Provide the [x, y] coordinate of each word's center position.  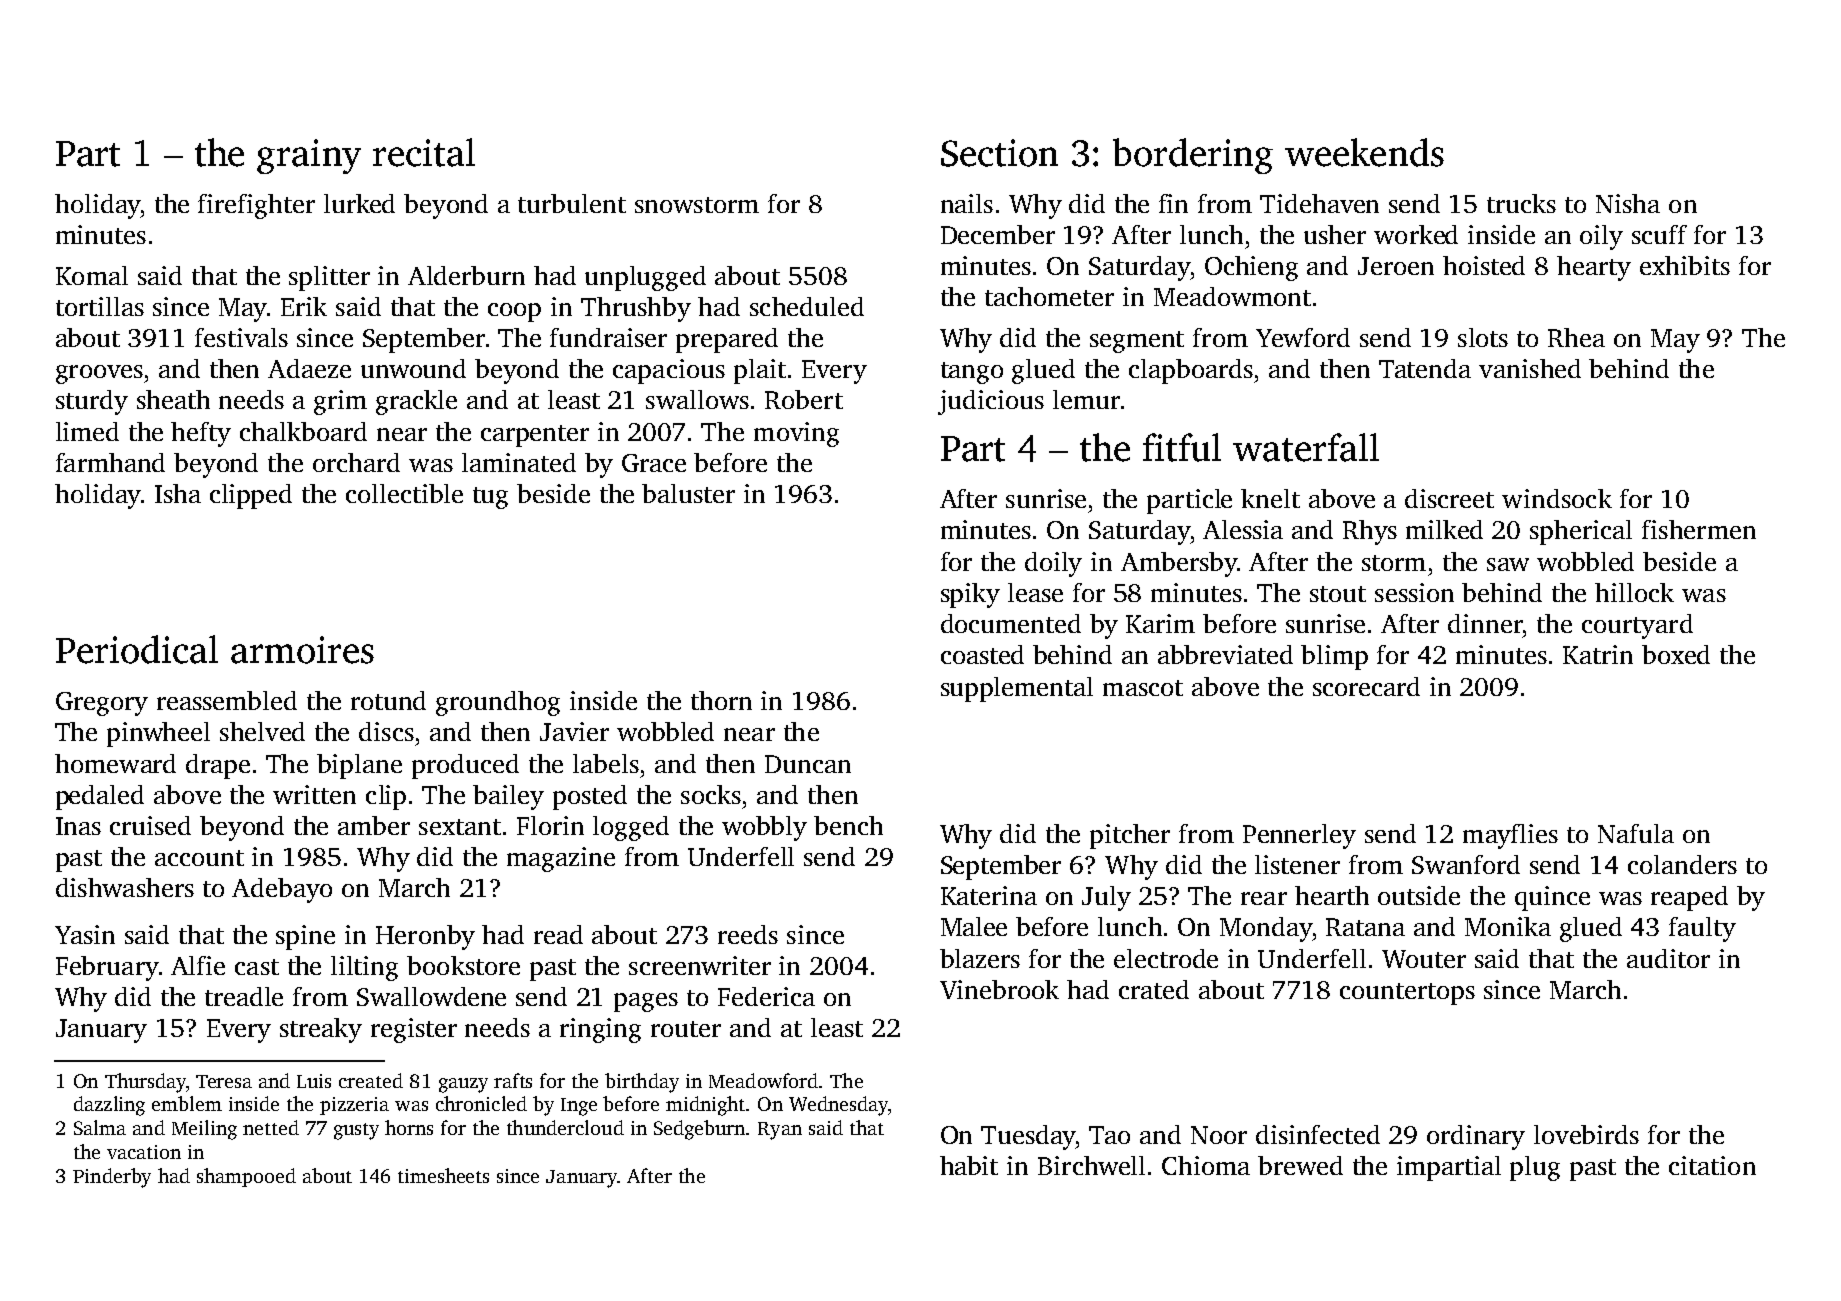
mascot [1143, 688]
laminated [519, 462]
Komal [92, 275]
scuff [1659, 234]
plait [760, 371]
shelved [262, 731]
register [414, 1030]
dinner [1485, 623]
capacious [669, 371]
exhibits [1685, 265]
